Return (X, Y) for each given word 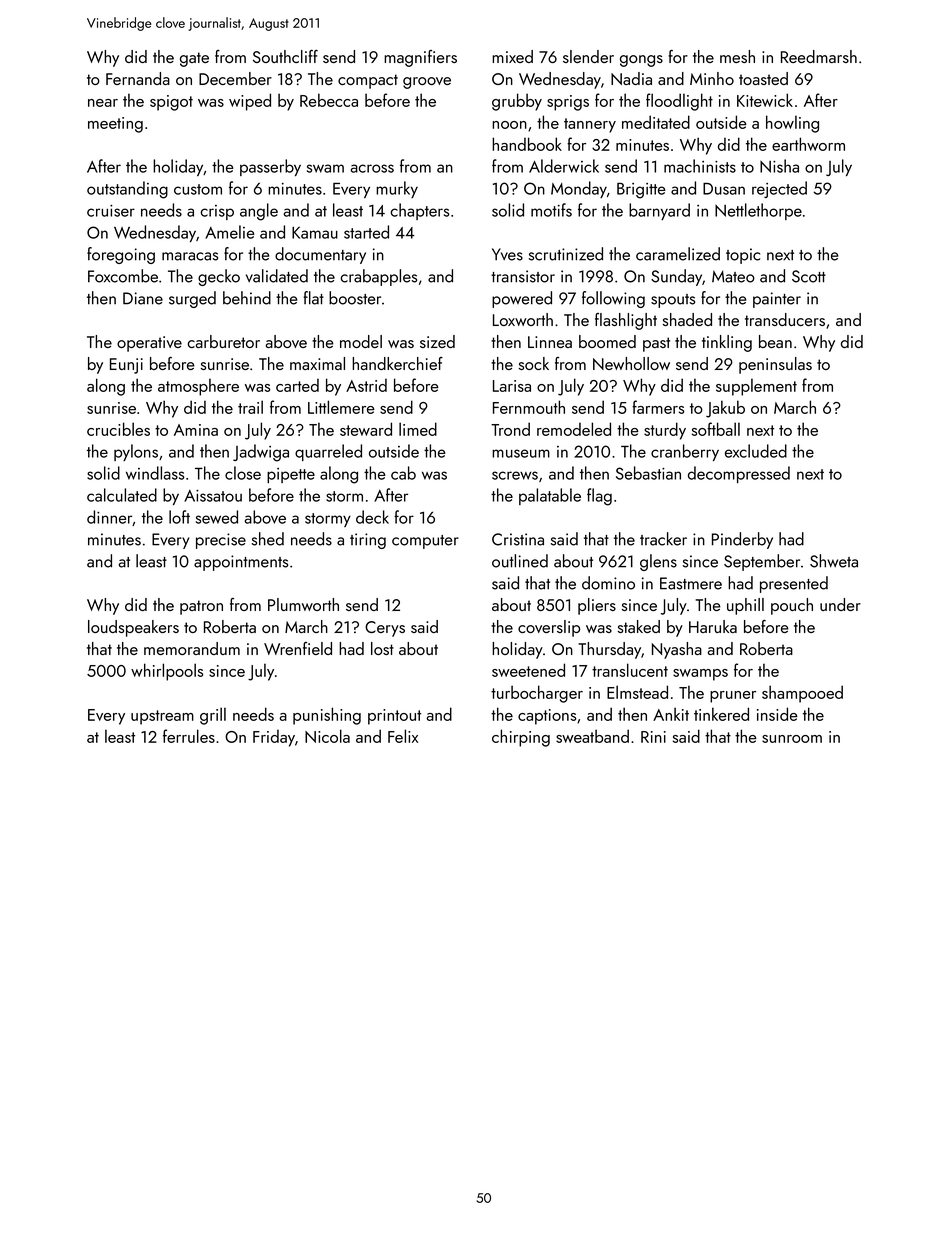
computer (425, 542)
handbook (527, 144)
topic (743, 256)
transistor (523, 276)
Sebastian (648, 473)
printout (394, 717)
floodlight (679, 102)
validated (277, 276)
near (103, 103)
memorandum (192, 648)
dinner (110, 518)
